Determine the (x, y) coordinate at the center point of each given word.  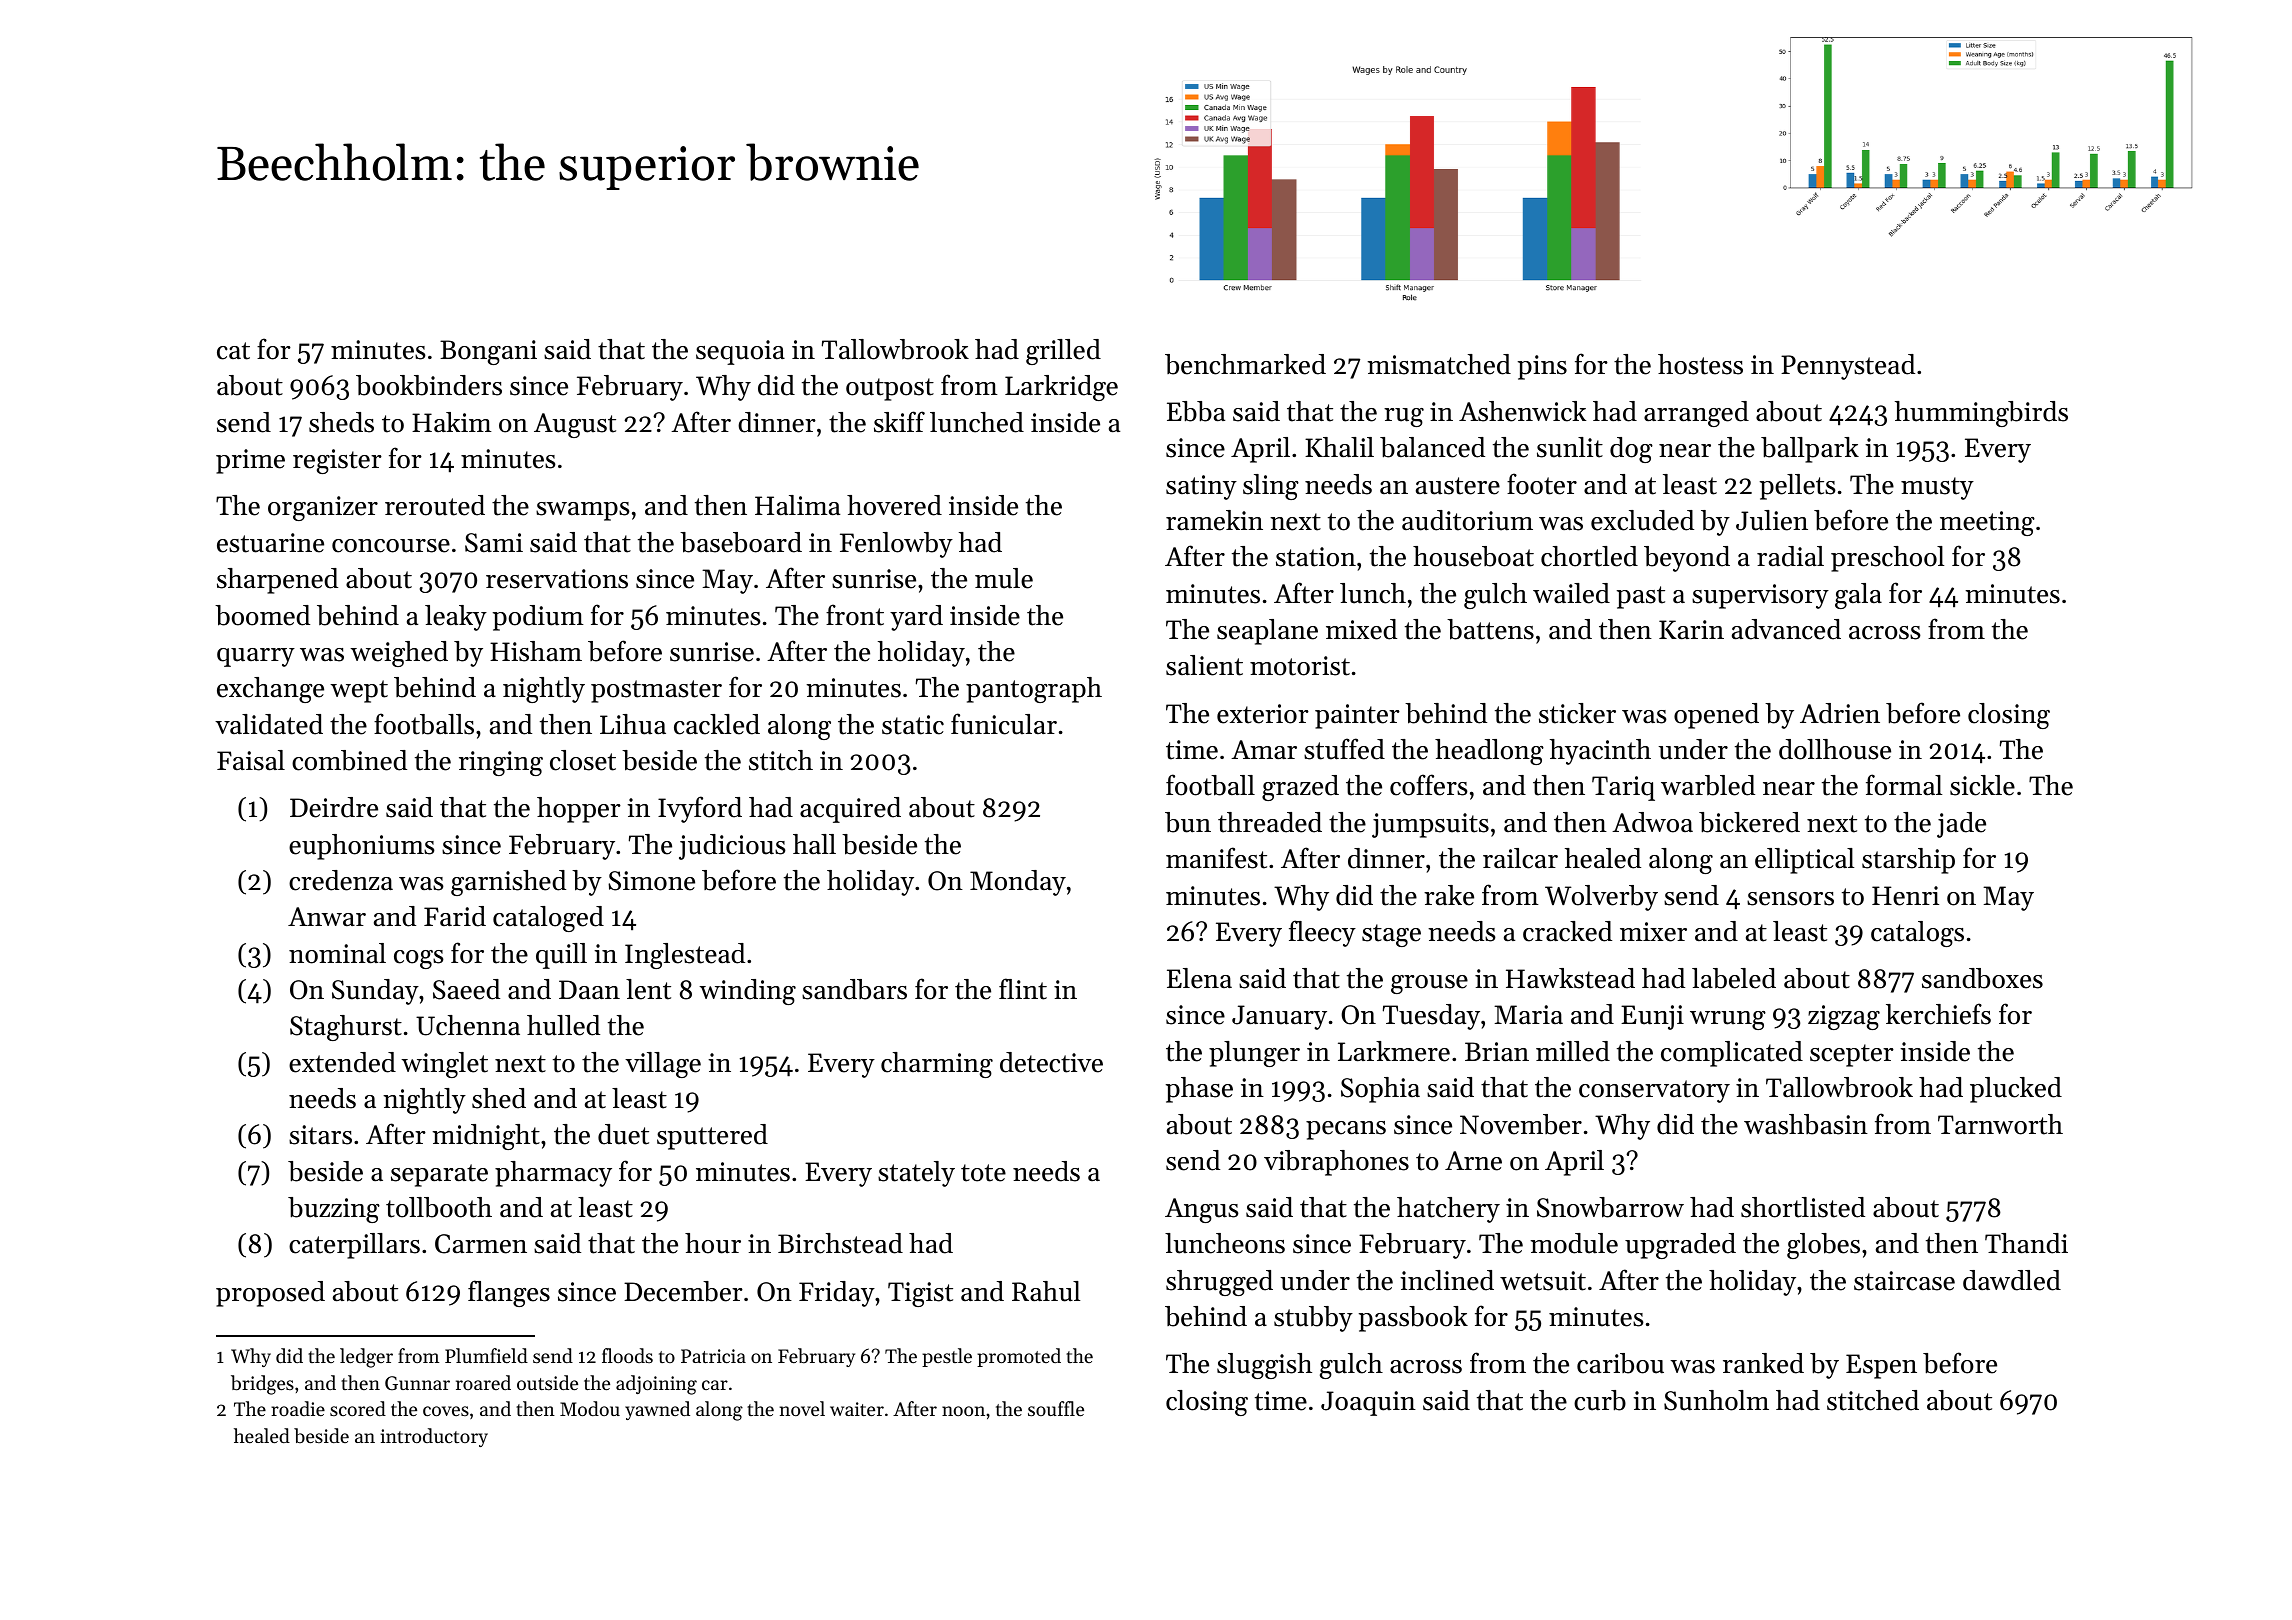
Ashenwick (1522, 411)
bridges (262, 1385)
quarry (256, 657)
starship (1908, 861)
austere (1458, 486)
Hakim (452, 422)
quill (561, 956)
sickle (1982, 785)
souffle (1056, 1408)
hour (713, 1243)
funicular (1004, 724)
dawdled (2012, 1280)
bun (1188, 822)
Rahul (1046, 1291)
